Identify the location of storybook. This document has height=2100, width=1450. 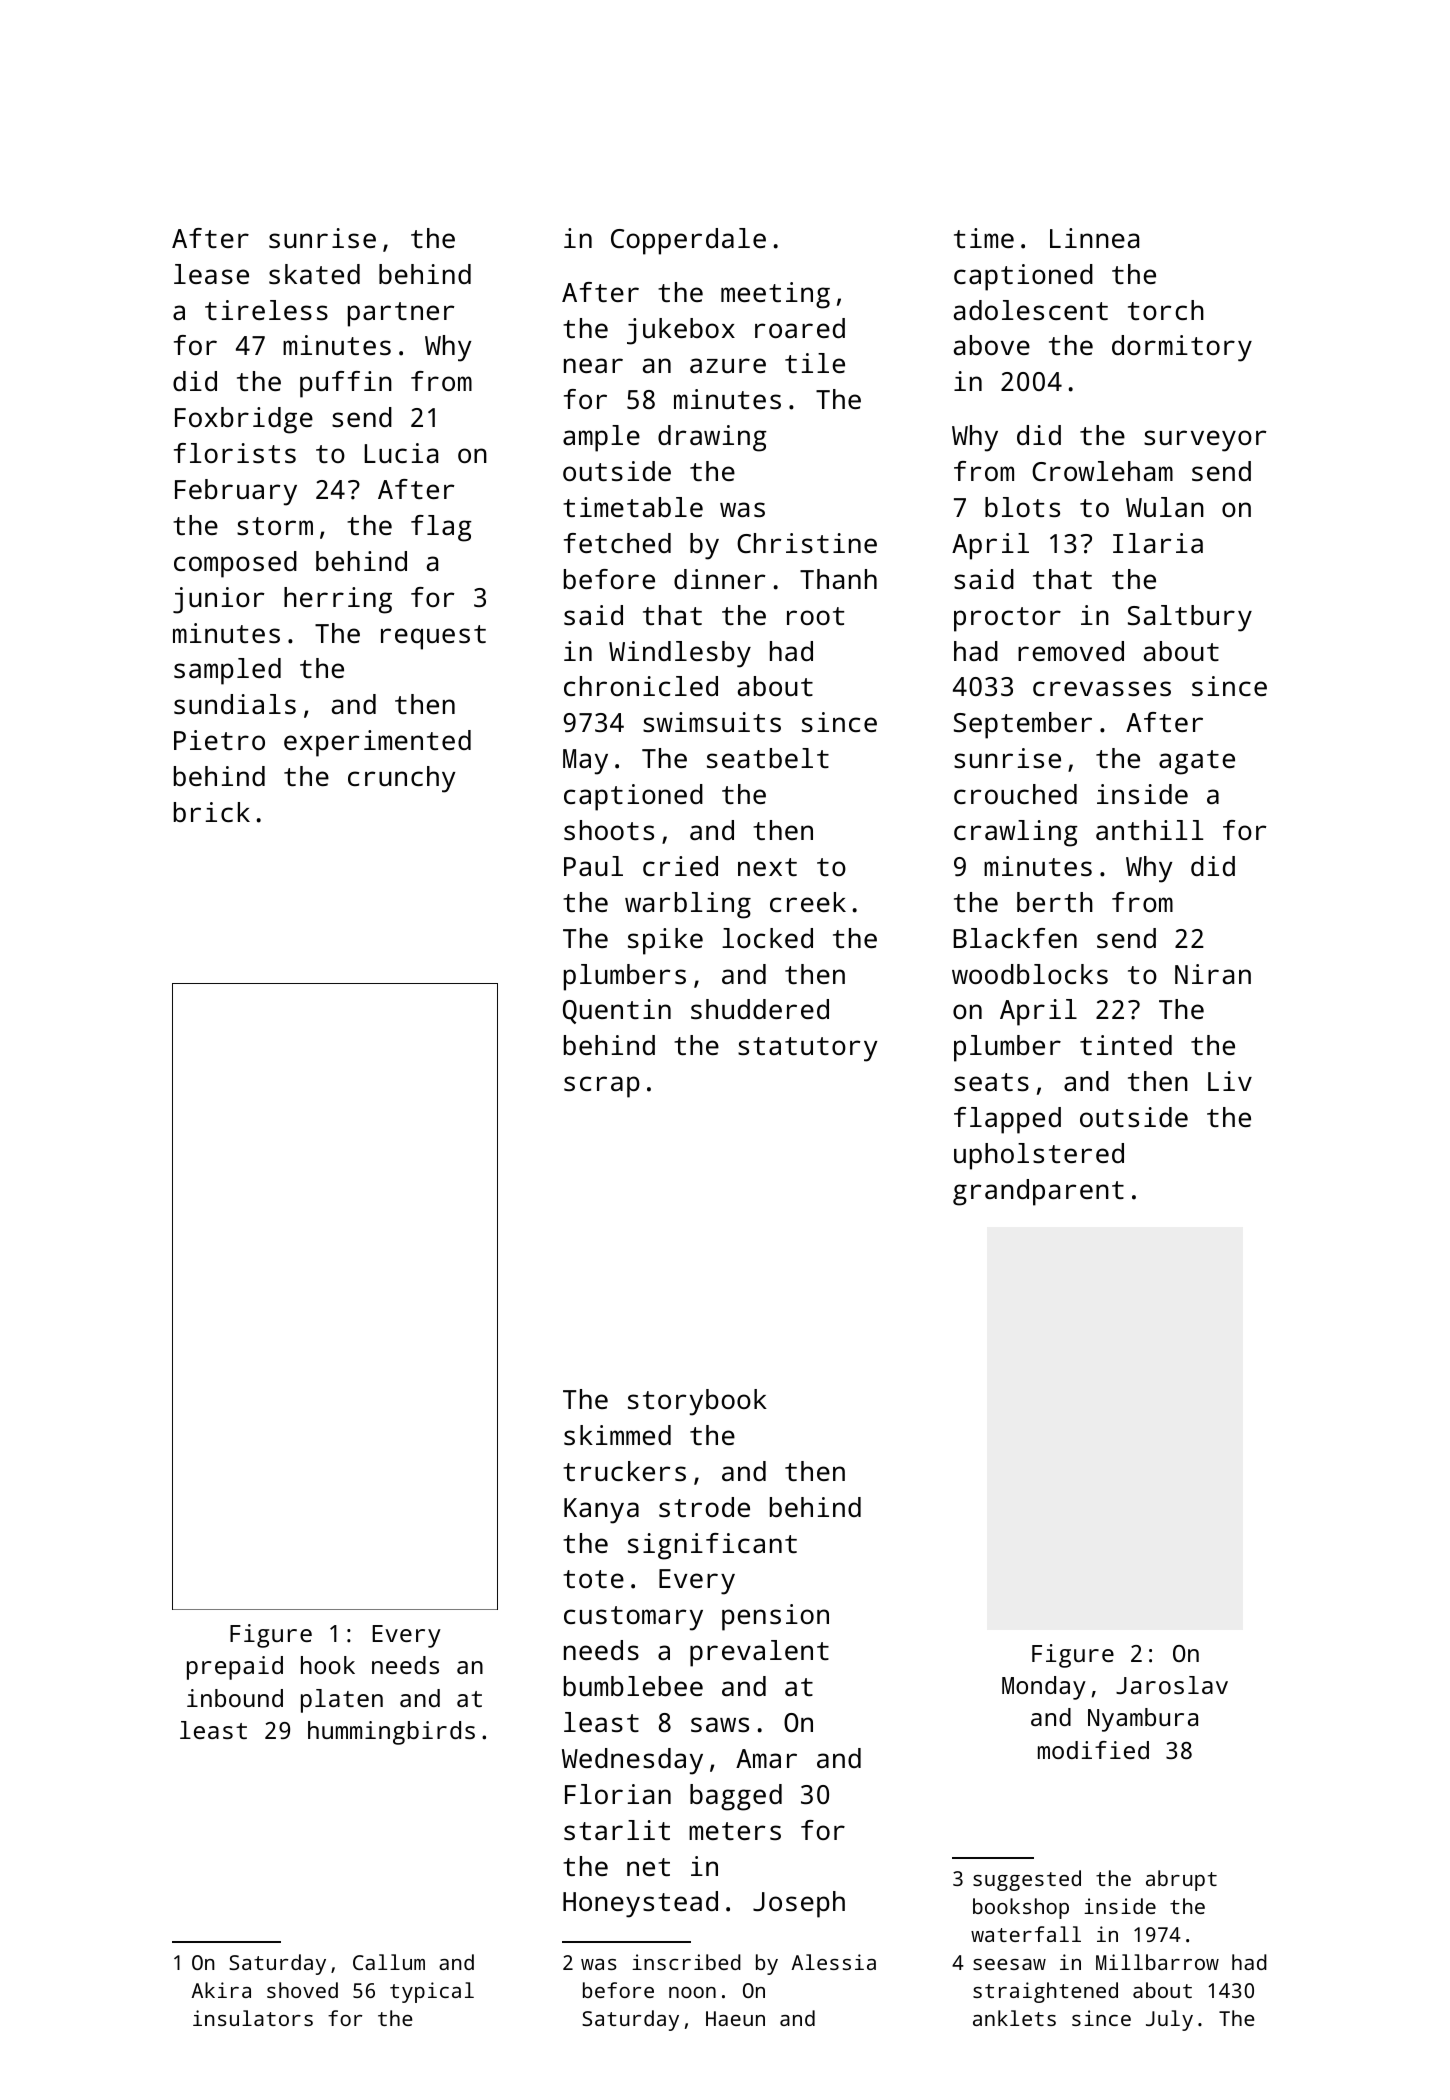
(697, 1402).
